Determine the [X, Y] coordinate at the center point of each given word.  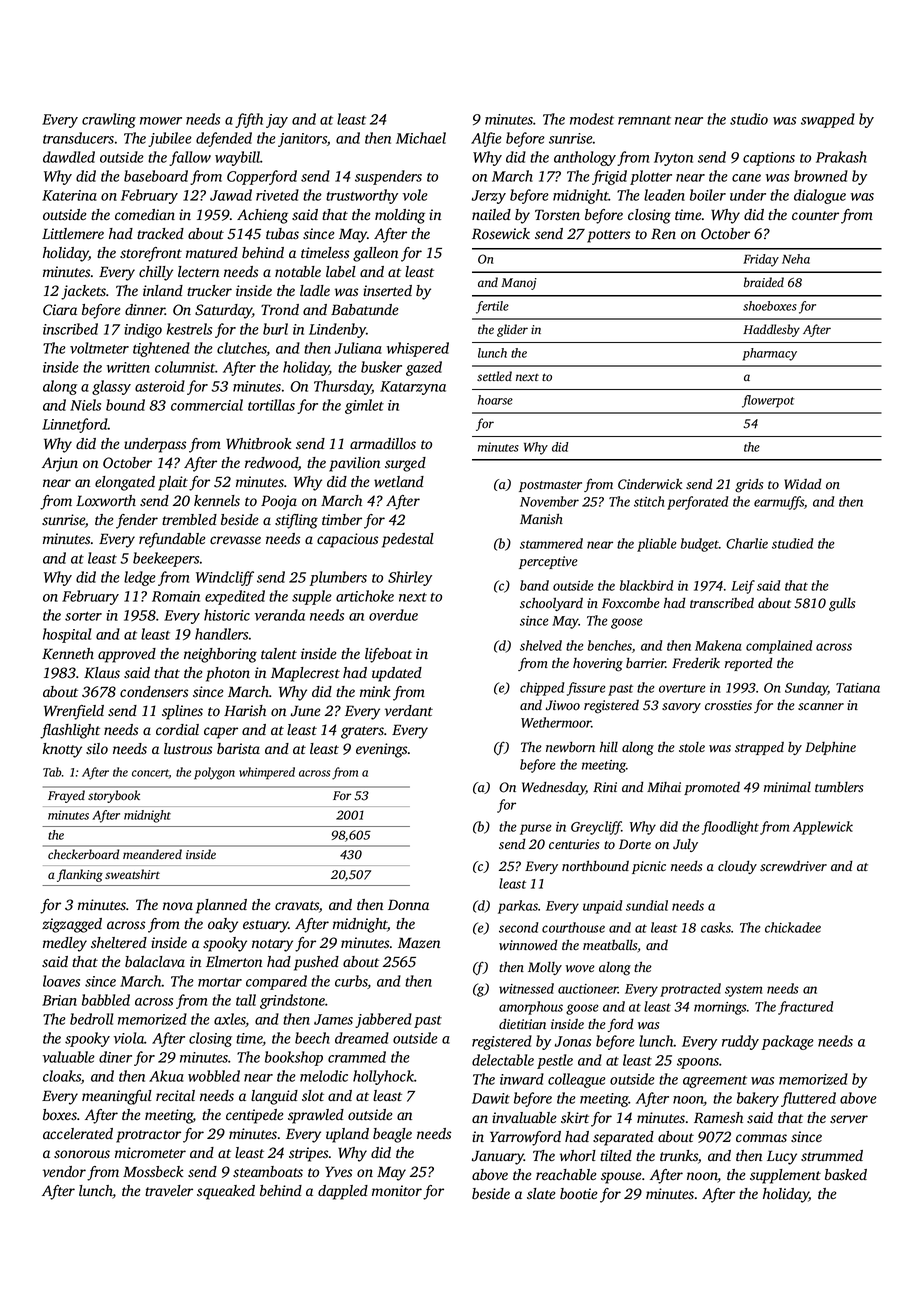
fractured [805, 1008]
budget [700, 545]
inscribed [70, 329]
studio [749, 119]
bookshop [294, 1058]
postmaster [550, 486]
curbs [351, 982]
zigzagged [72, 925]
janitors [302, 140]
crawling [109, 120]
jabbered [383, 1020]
